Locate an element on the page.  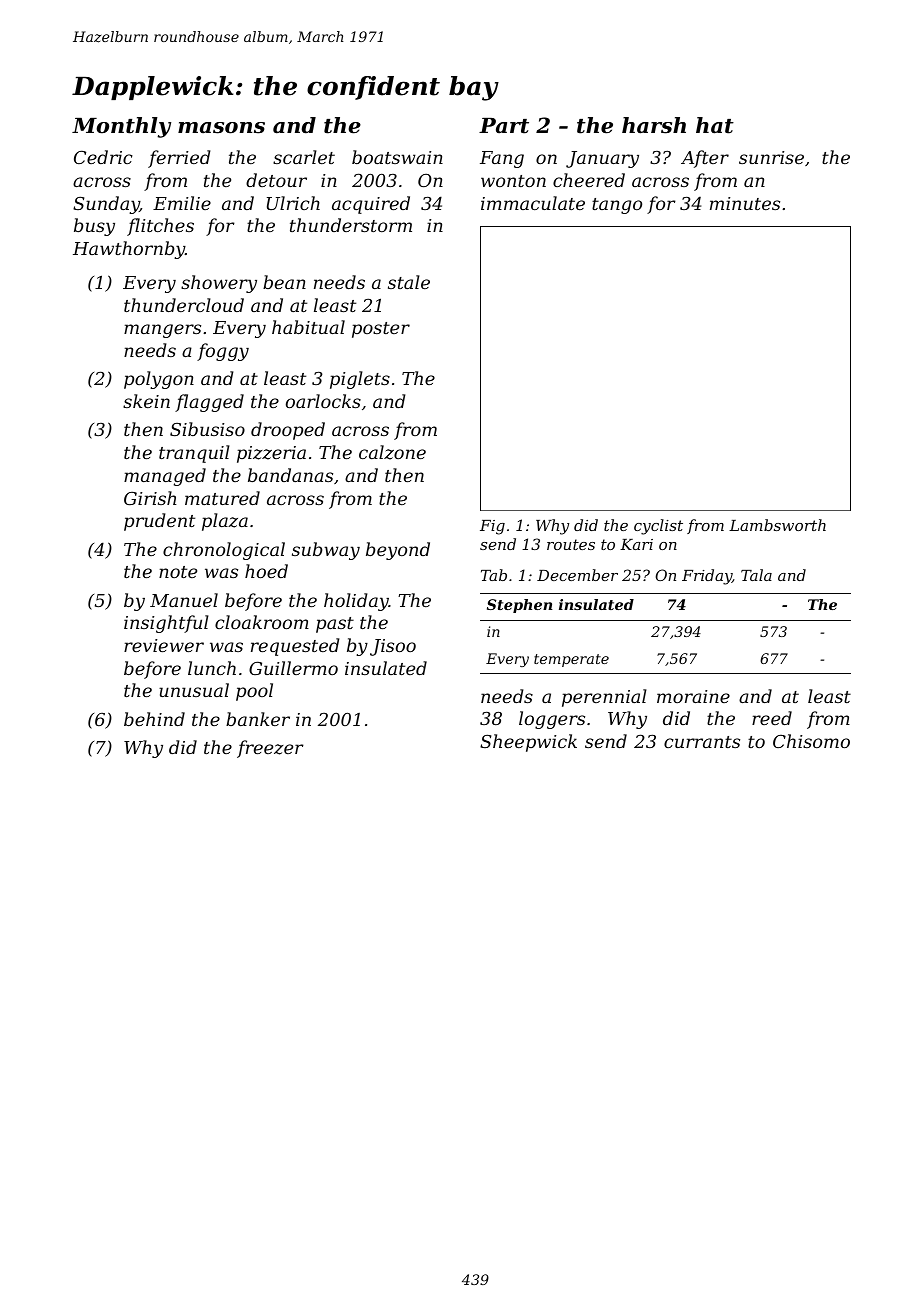
beyond is located at coordinates (398, 551).
